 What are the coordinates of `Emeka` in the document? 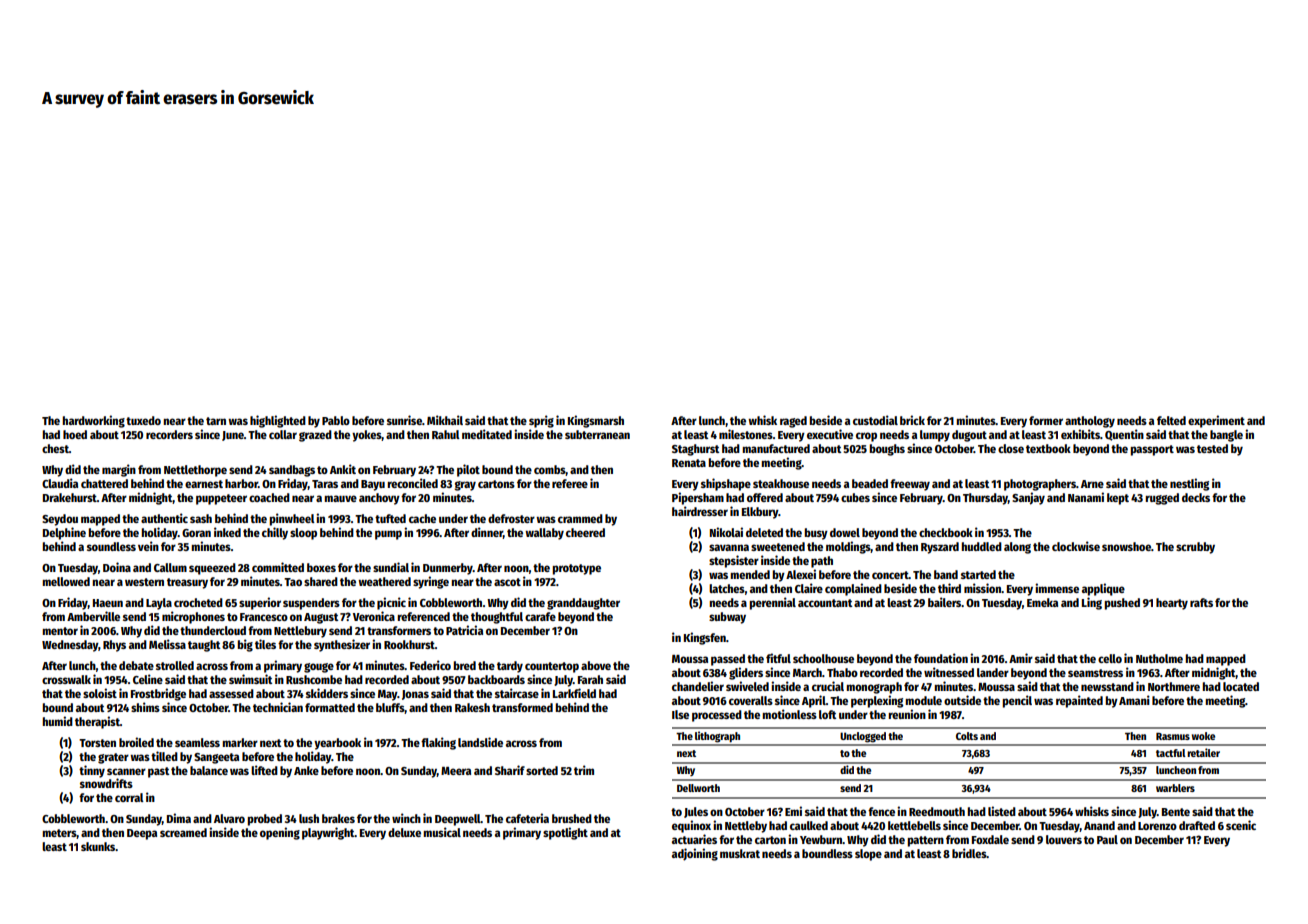 It's located at (1042, 602).
